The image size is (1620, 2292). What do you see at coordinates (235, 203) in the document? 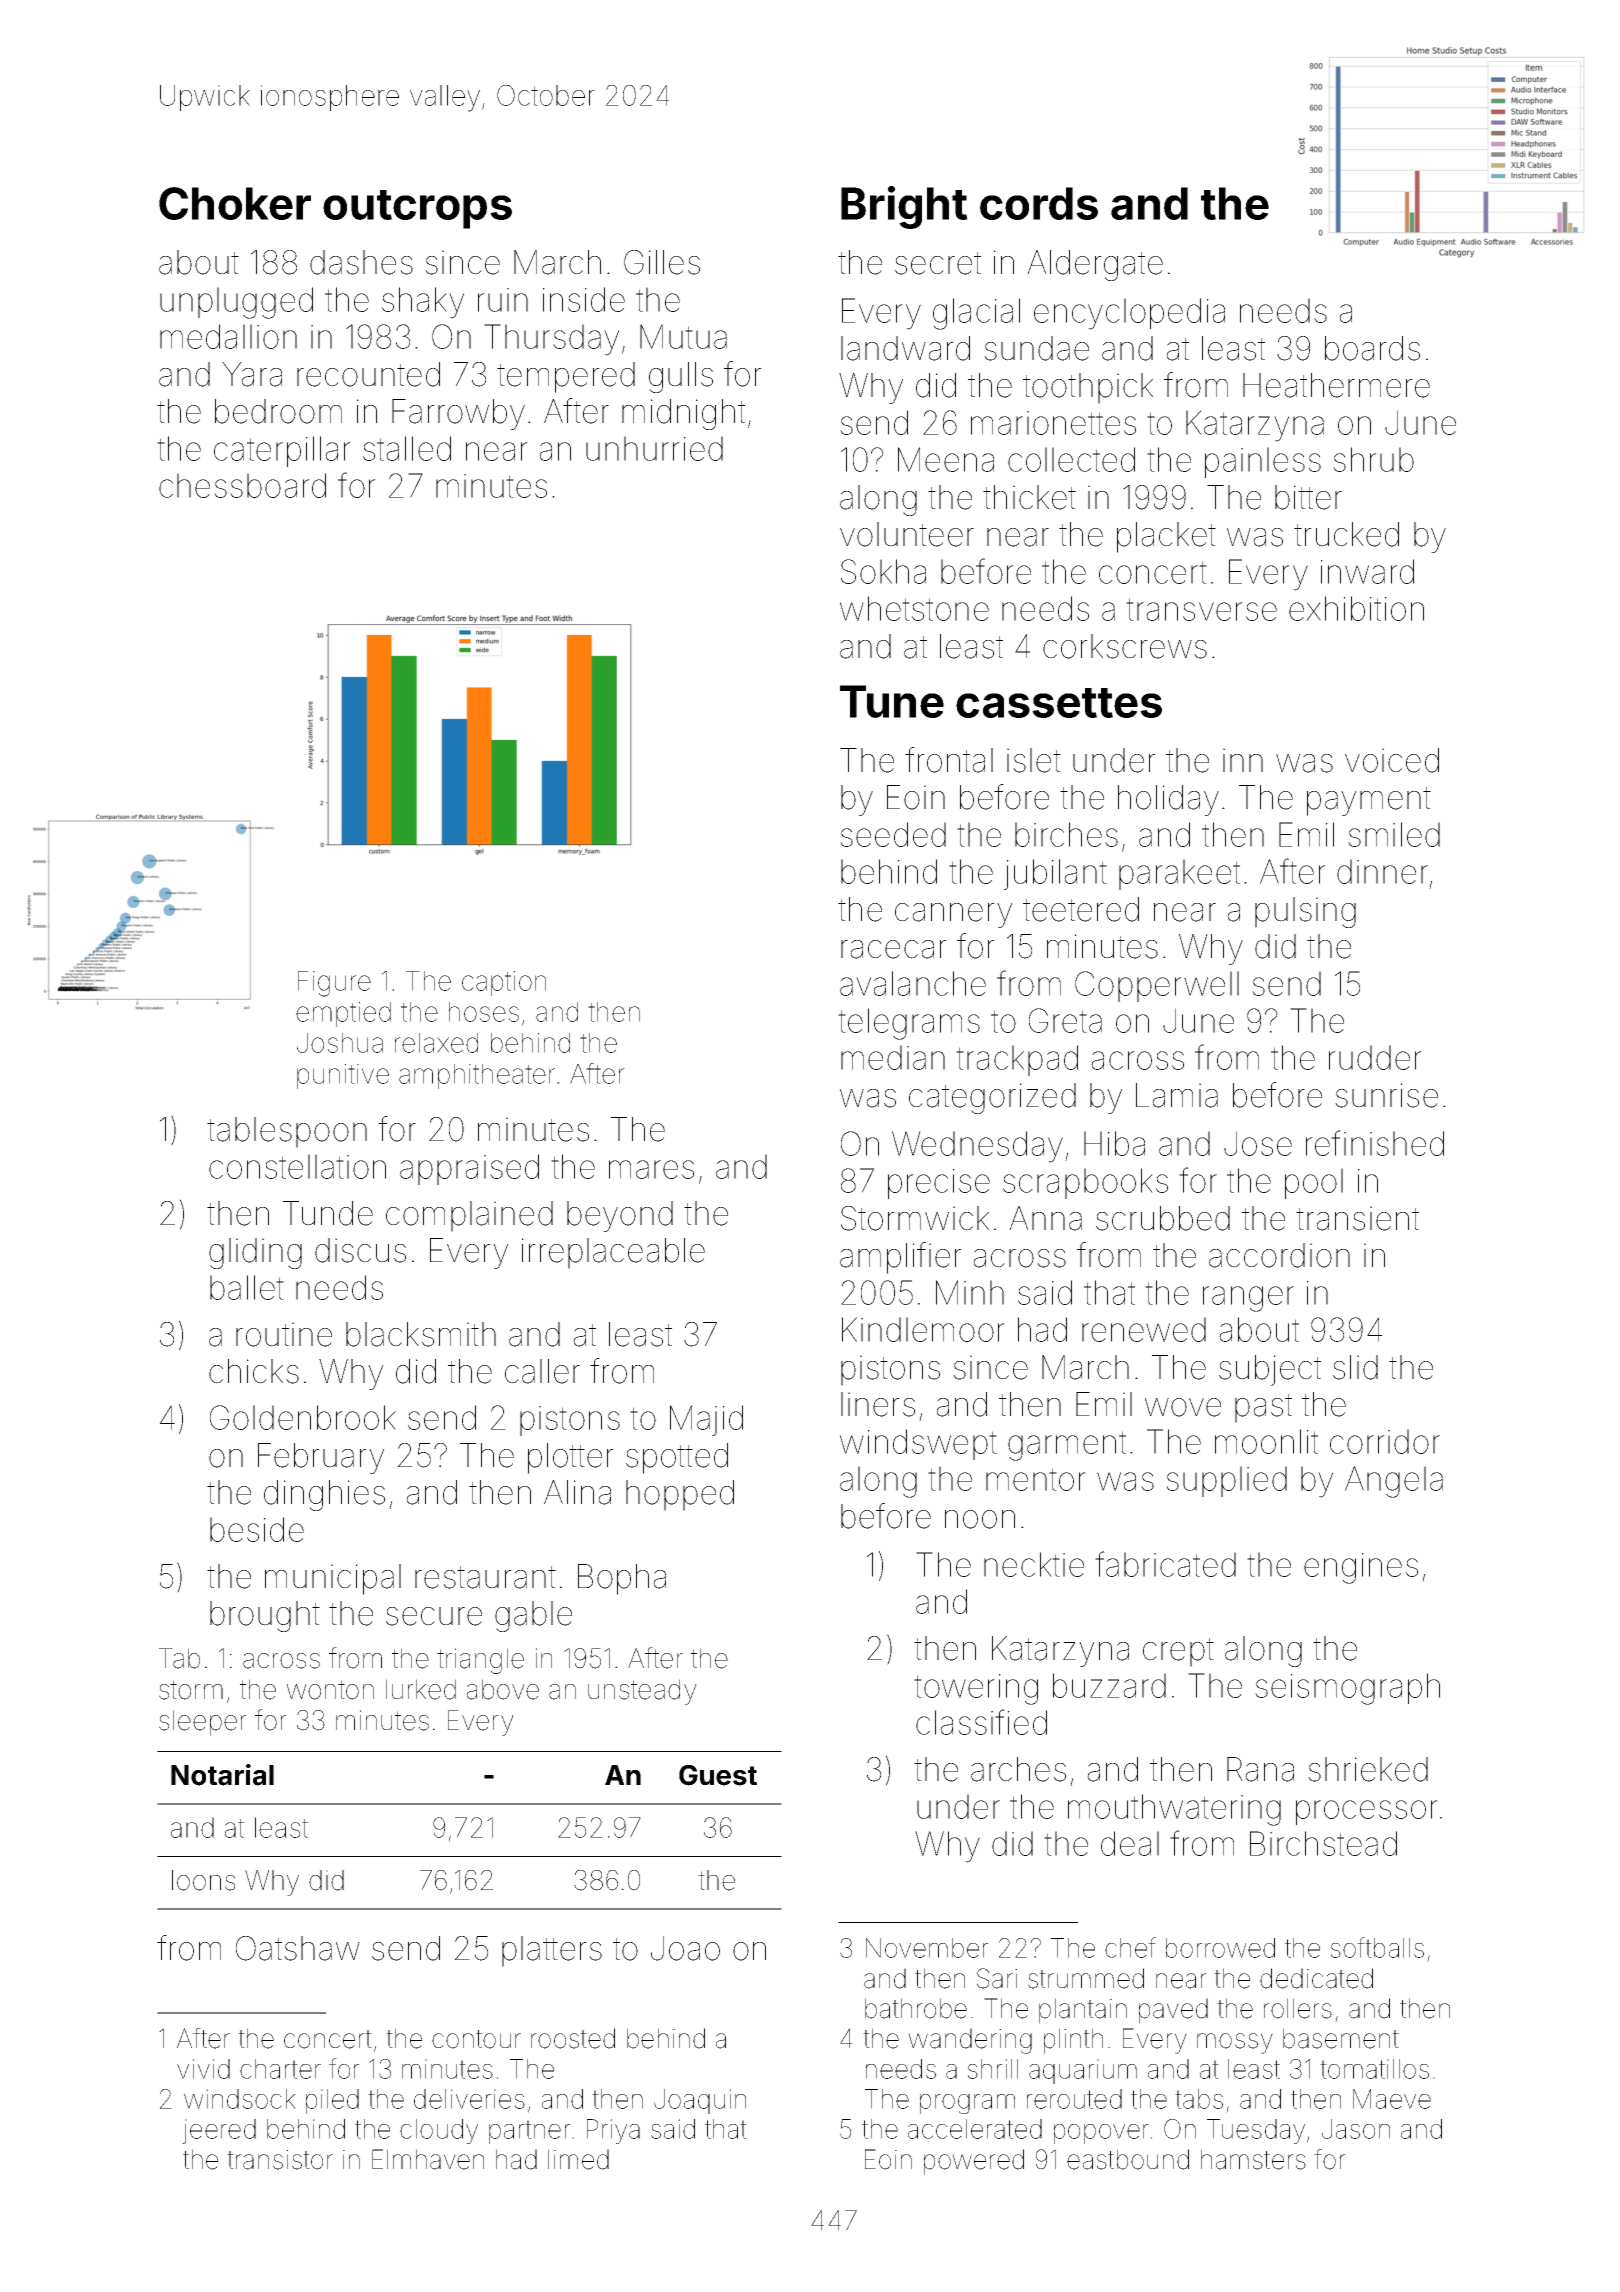
I see `Choker` at bounding box center [235, 203].
